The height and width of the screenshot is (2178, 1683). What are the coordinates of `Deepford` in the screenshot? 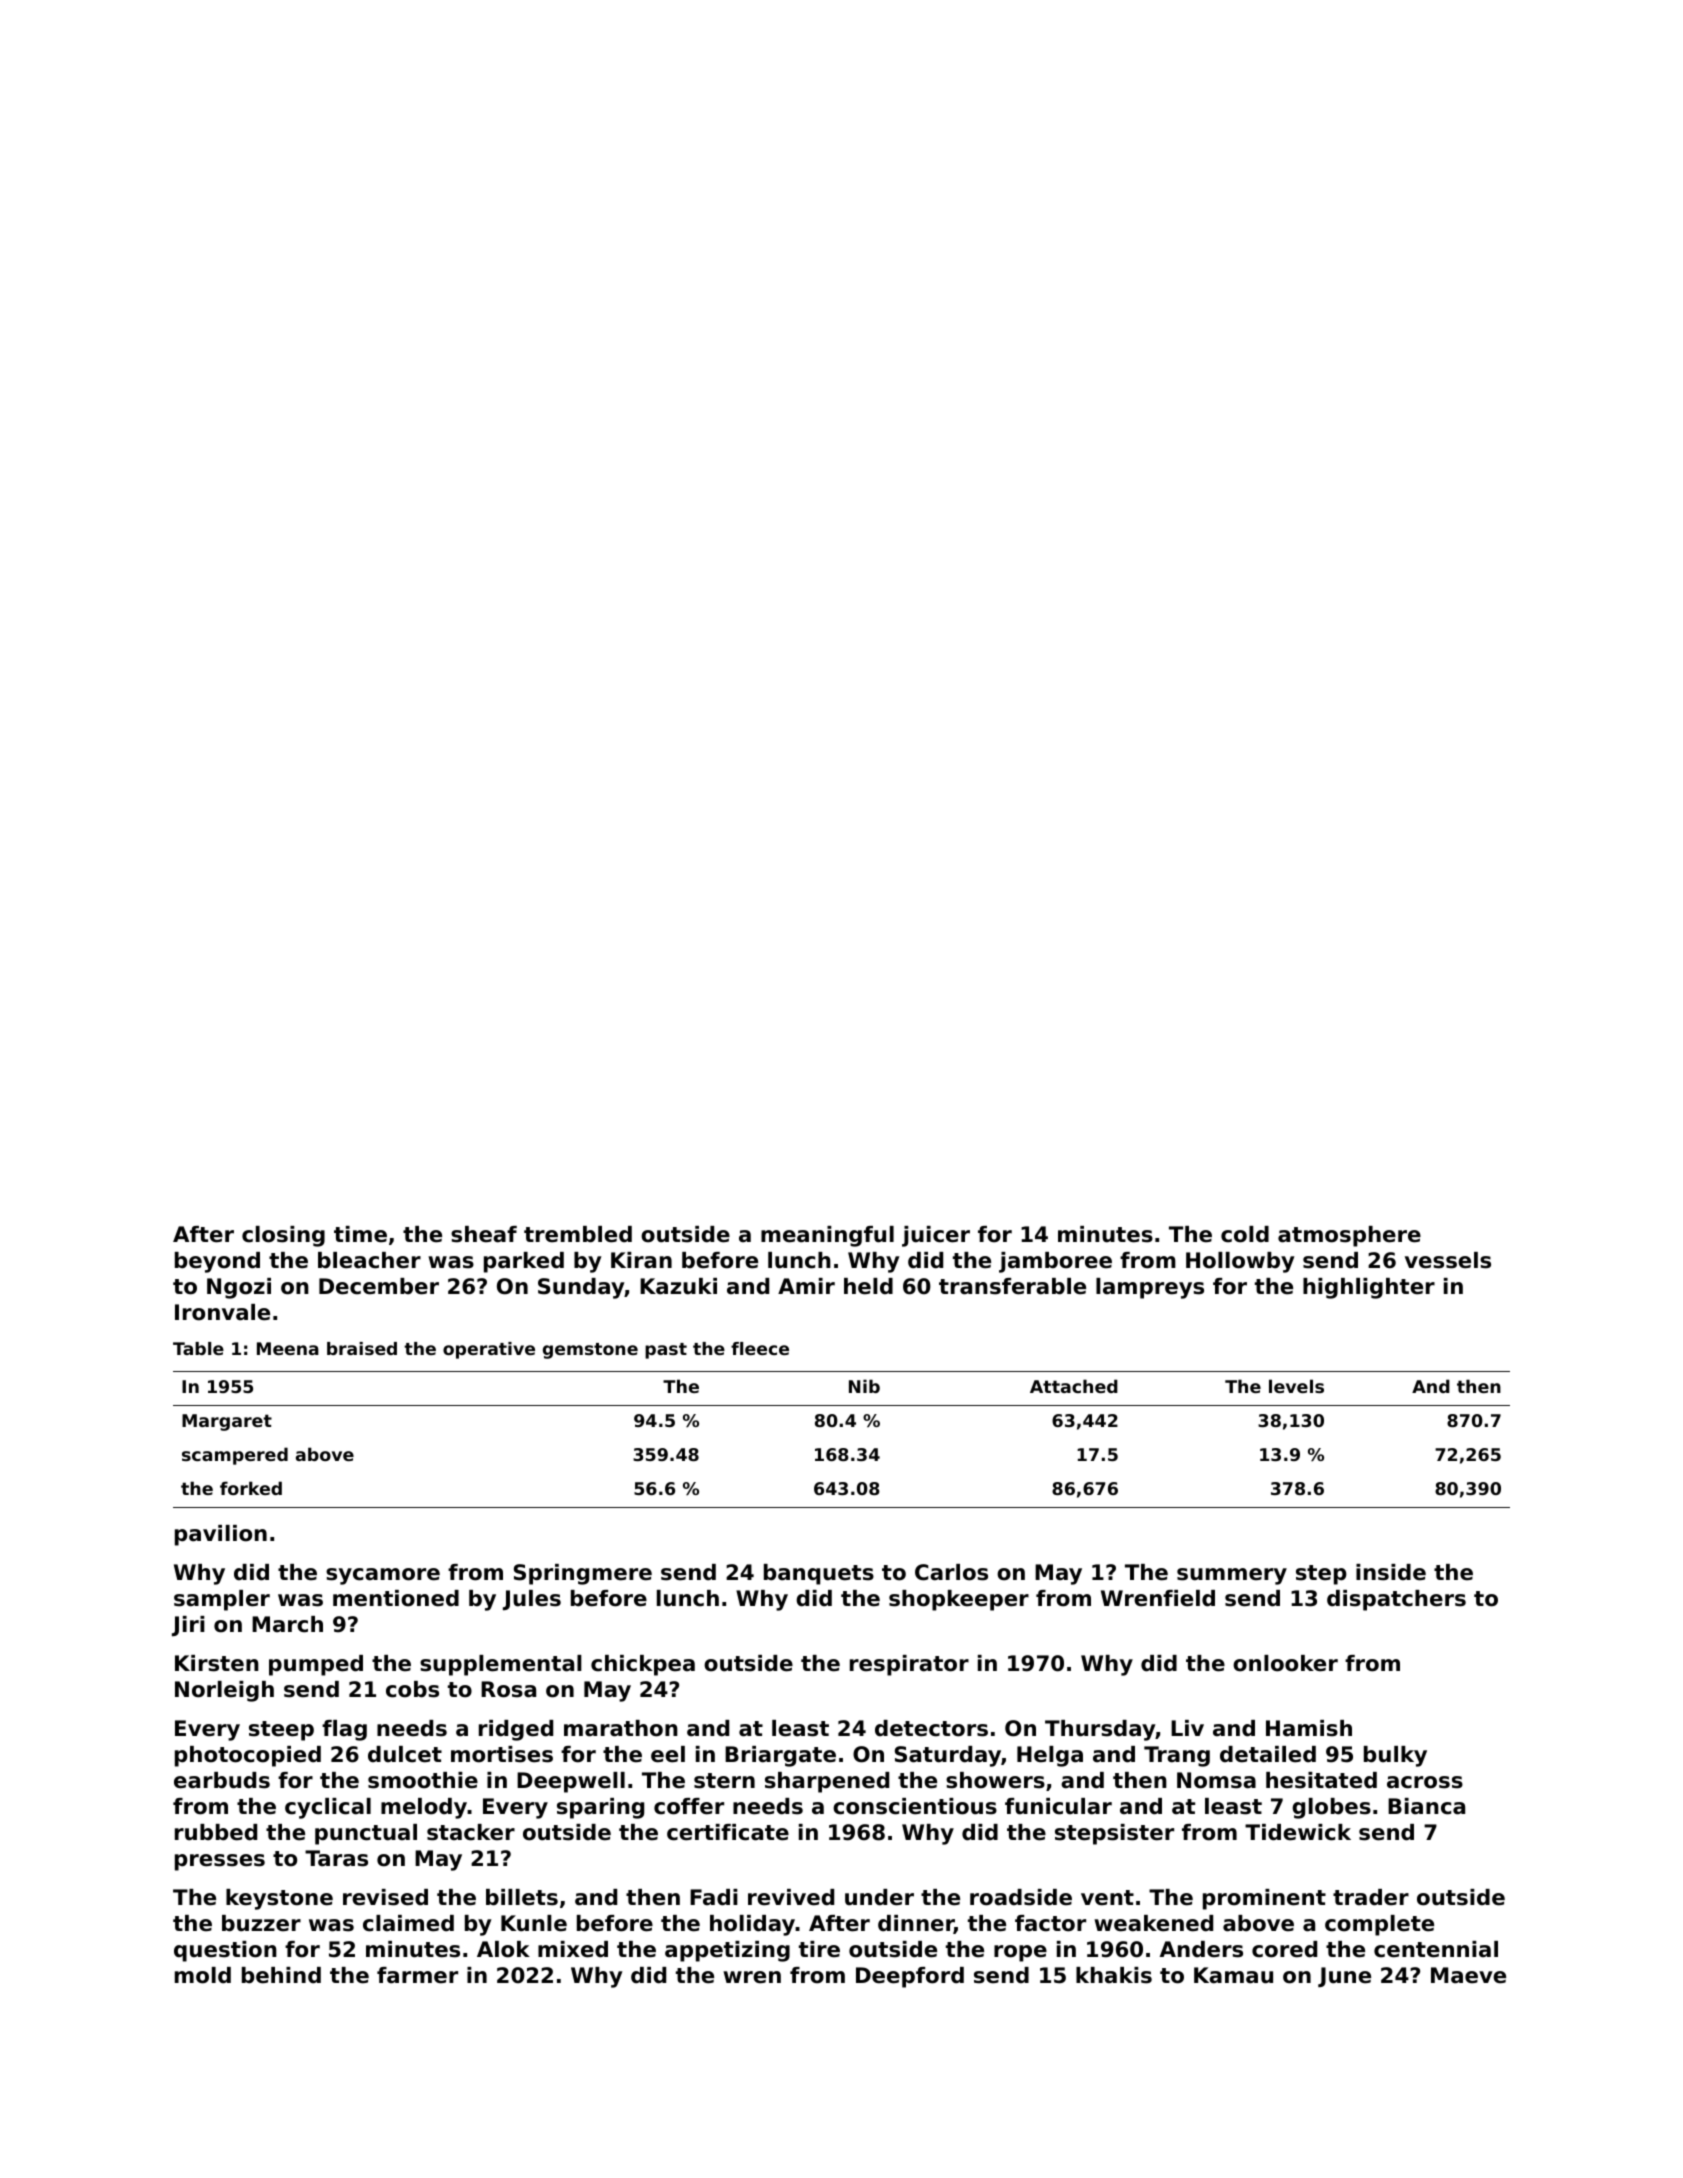 It's located at (910, 1977).
